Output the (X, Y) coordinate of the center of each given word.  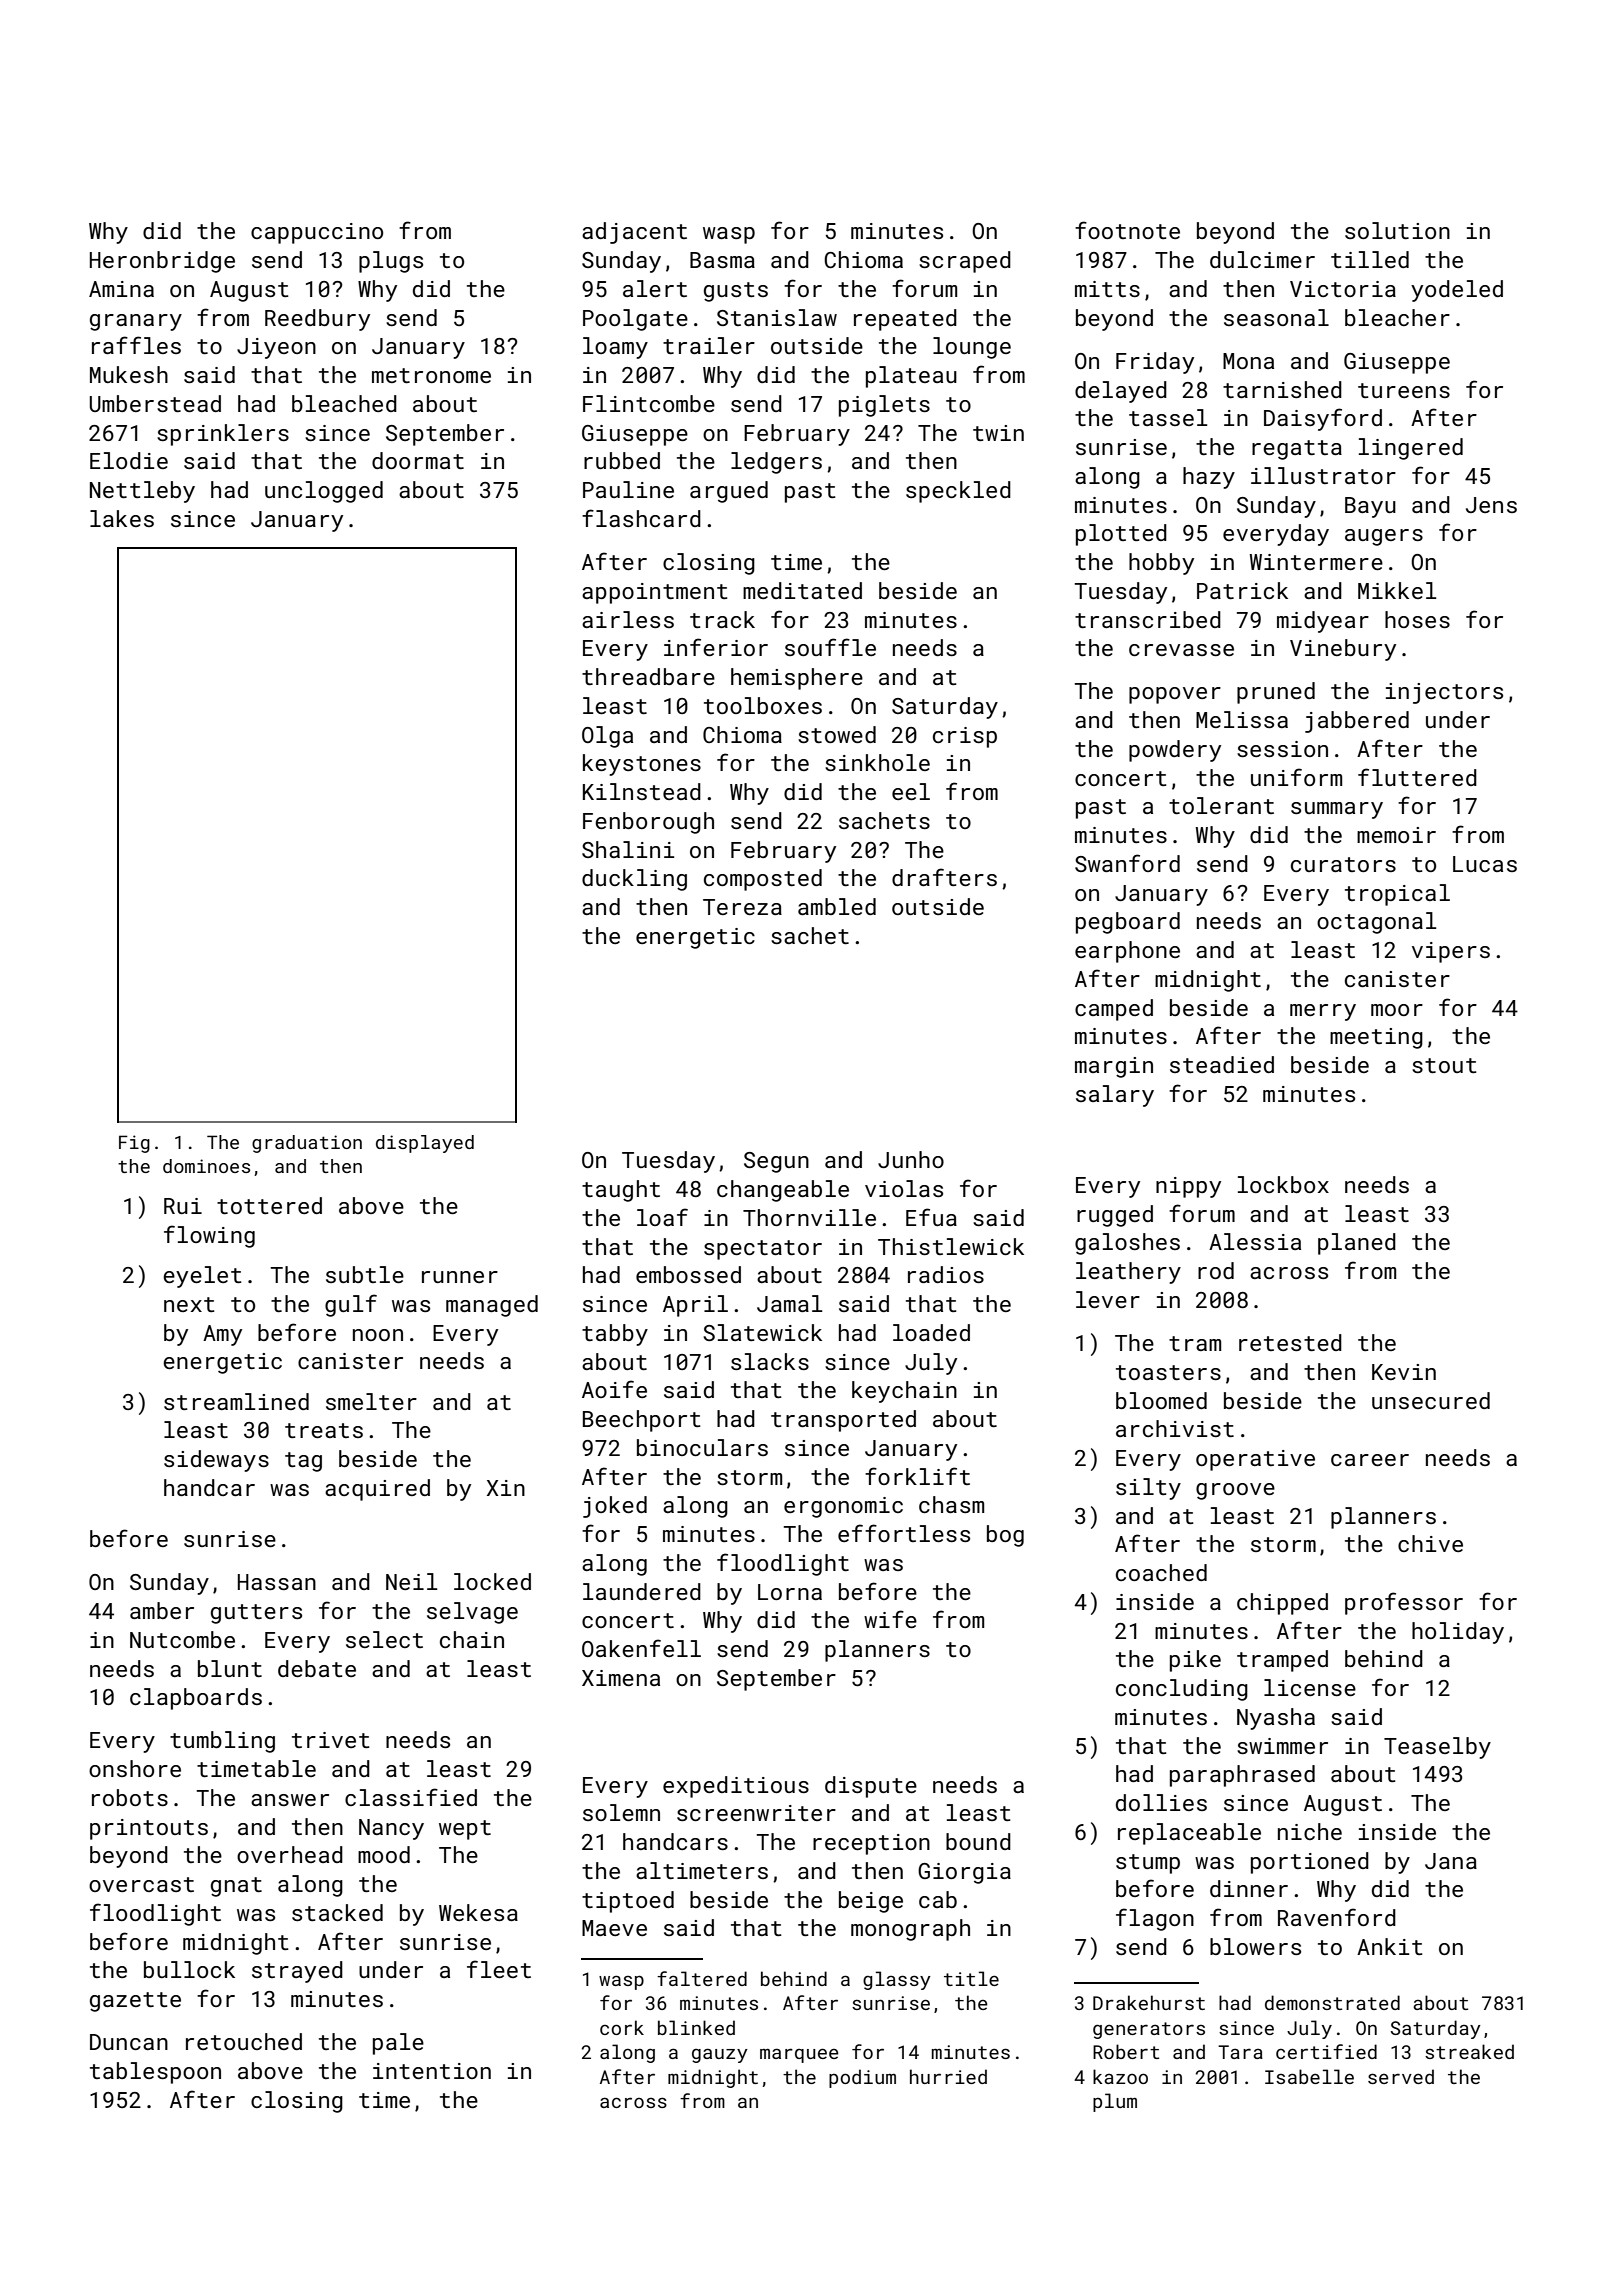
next (189, 1304)
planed (1357, 1244)
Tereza (742, 907)
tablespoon (155, 2073)
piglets (884, 406)
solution (1397, 230)
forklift (917, 1476)
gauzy (720, 2055)
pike (1195, 1661)
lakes (122, 518)
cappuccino (317, 233)
